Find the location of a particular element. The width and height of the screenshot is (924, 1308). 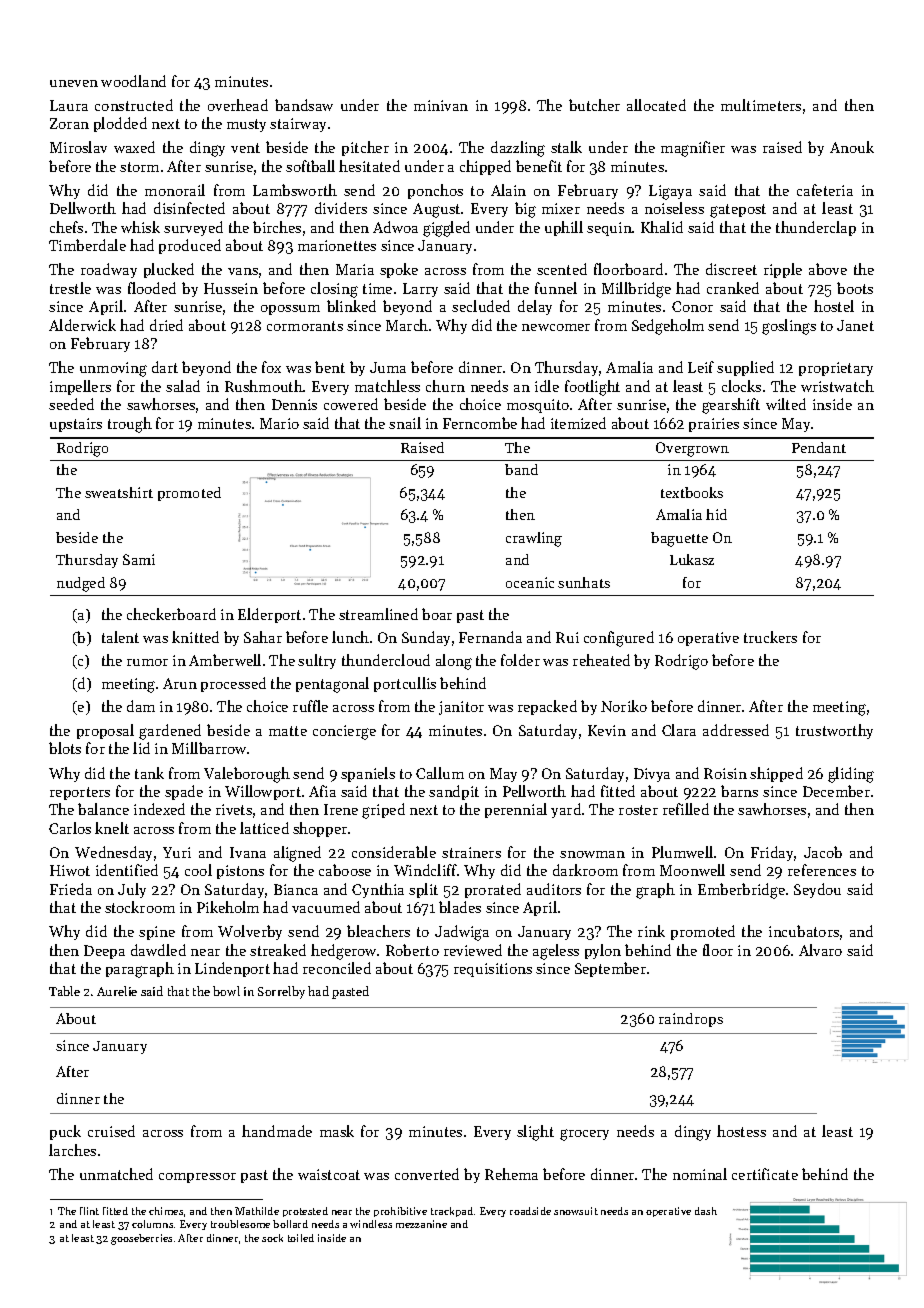

Lambsworth is located at coordinates (295, 190).
